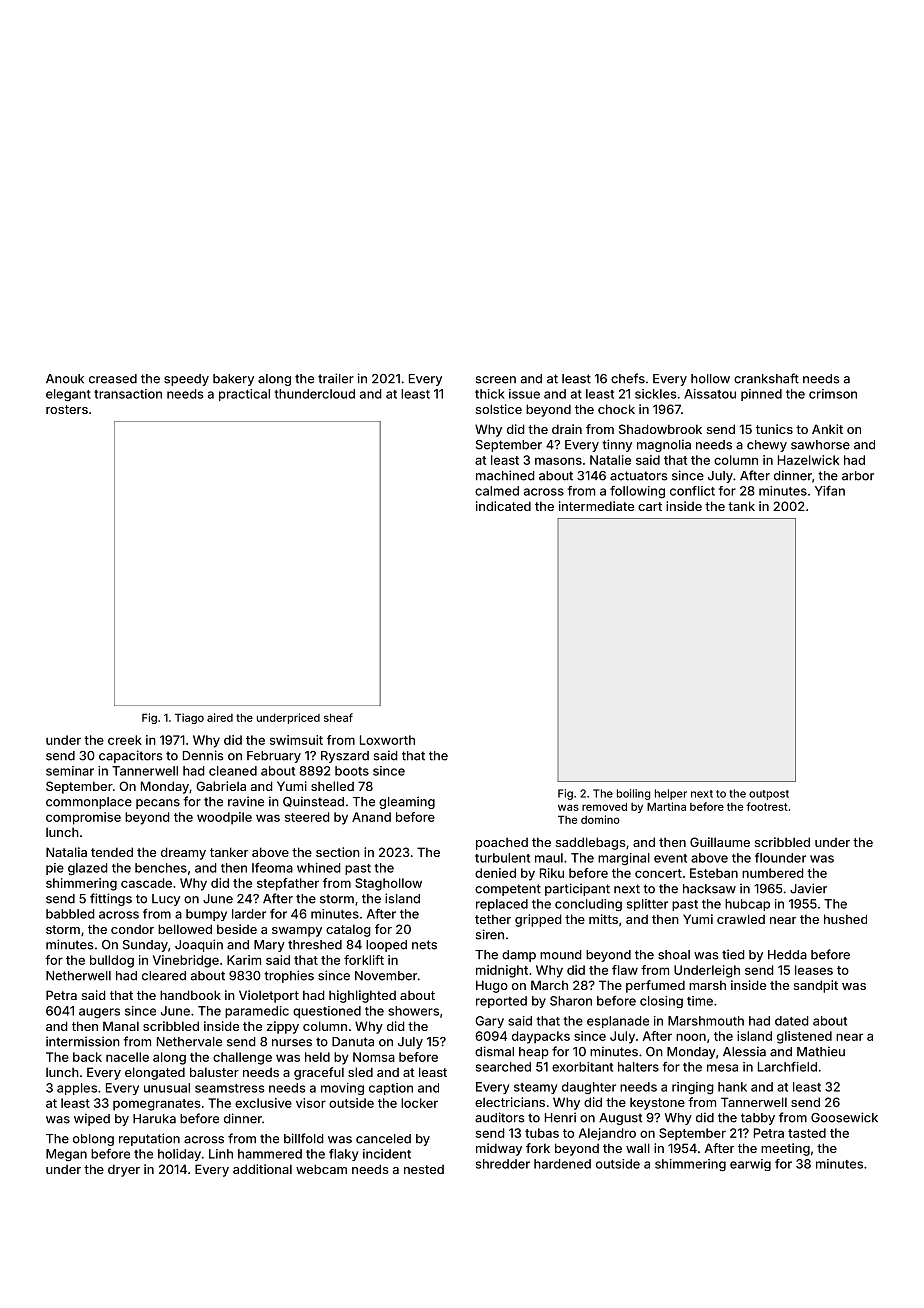  What do you see at coordinates (319, 868) in the image?
I see `whined` at bounding box center [319, 868].
